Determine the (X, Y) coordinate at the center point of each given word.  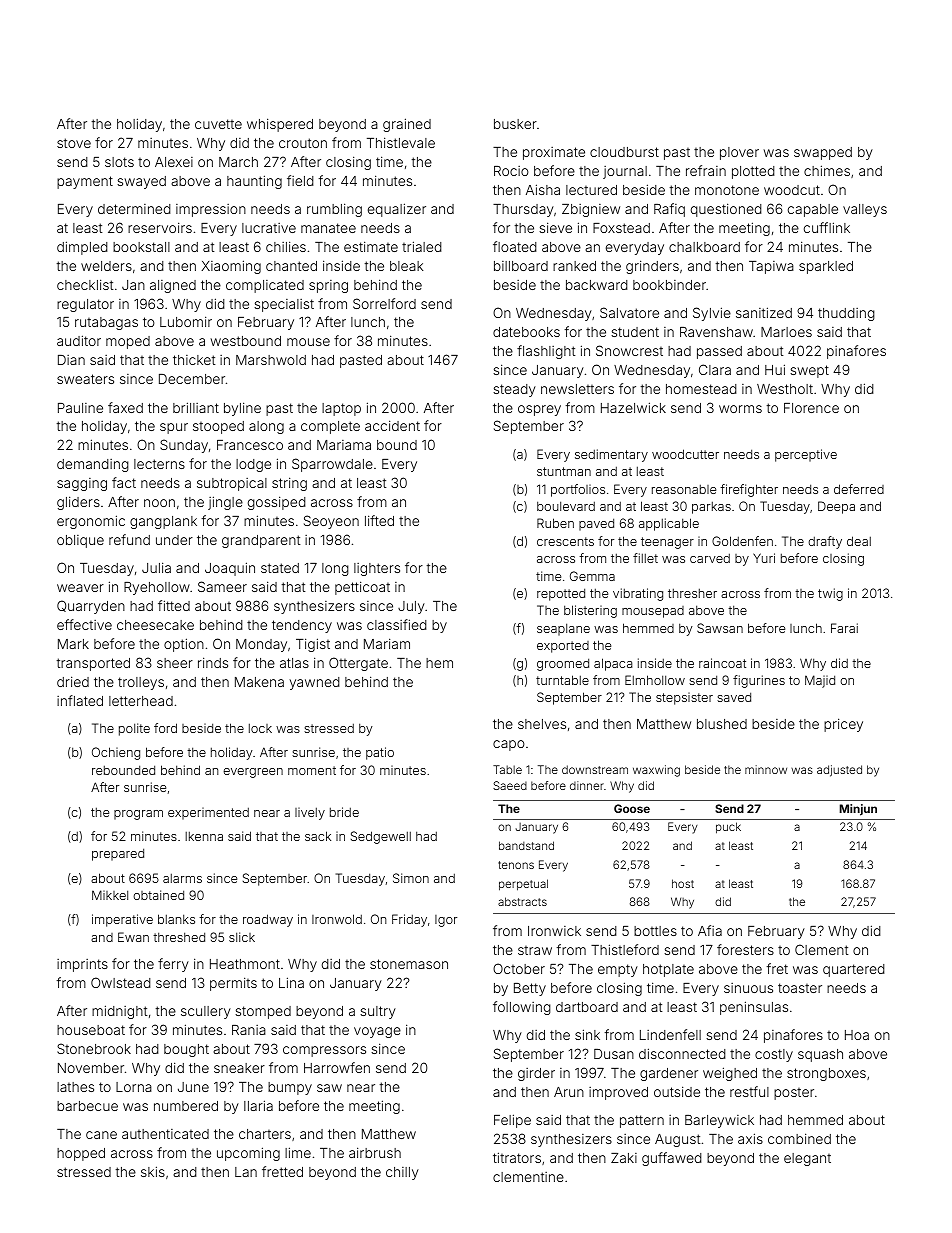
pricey (843, 725)
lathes (75, 1087)
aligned (173, 286)
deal (859, 541)
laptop (341, 409)
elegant (807, 1159)
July (411, 607)
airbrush (375, 1152)
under (174, 540)
